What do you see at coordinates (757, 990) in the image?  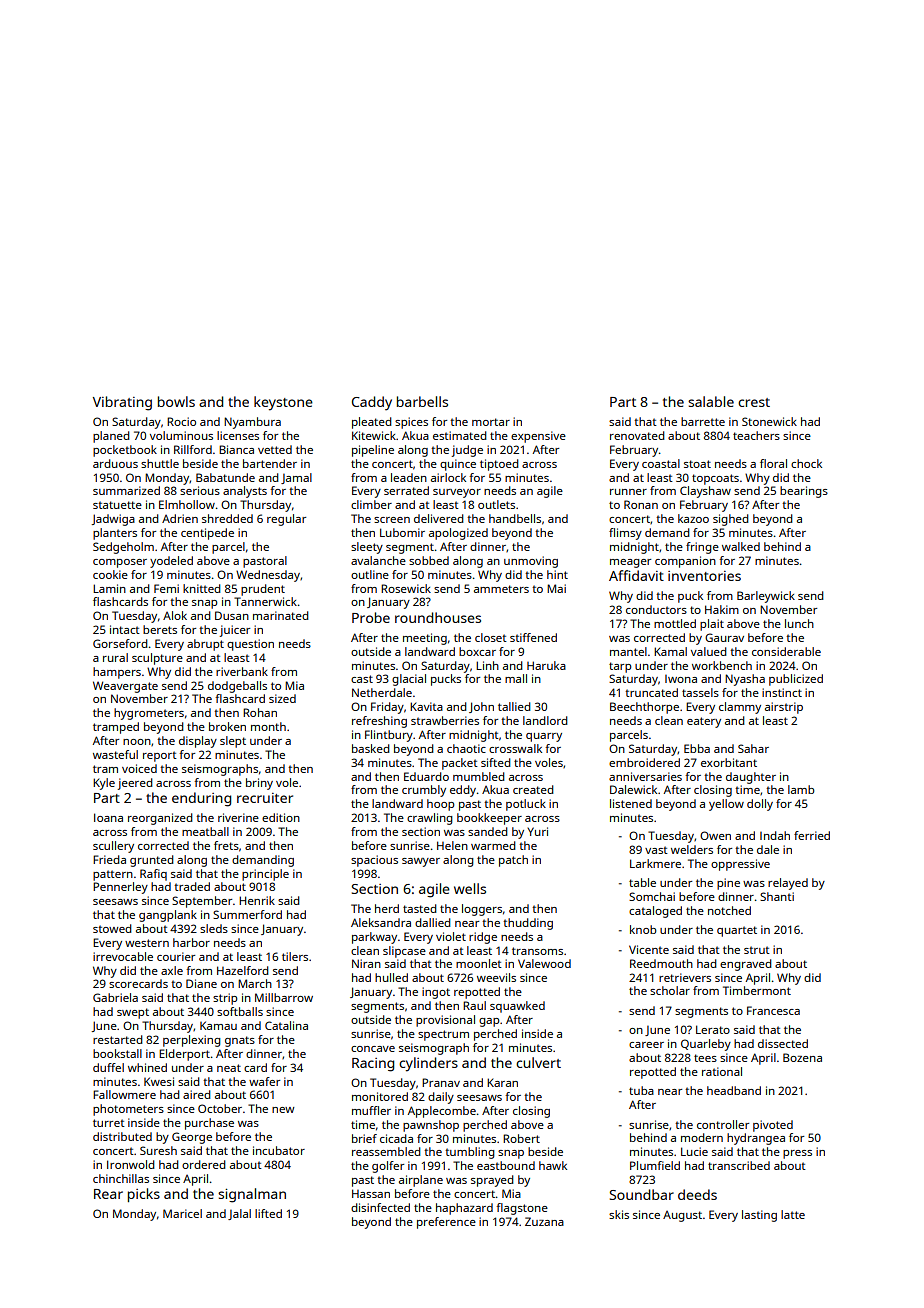 I see `Timbermont` at bounding box center [757, 990].
